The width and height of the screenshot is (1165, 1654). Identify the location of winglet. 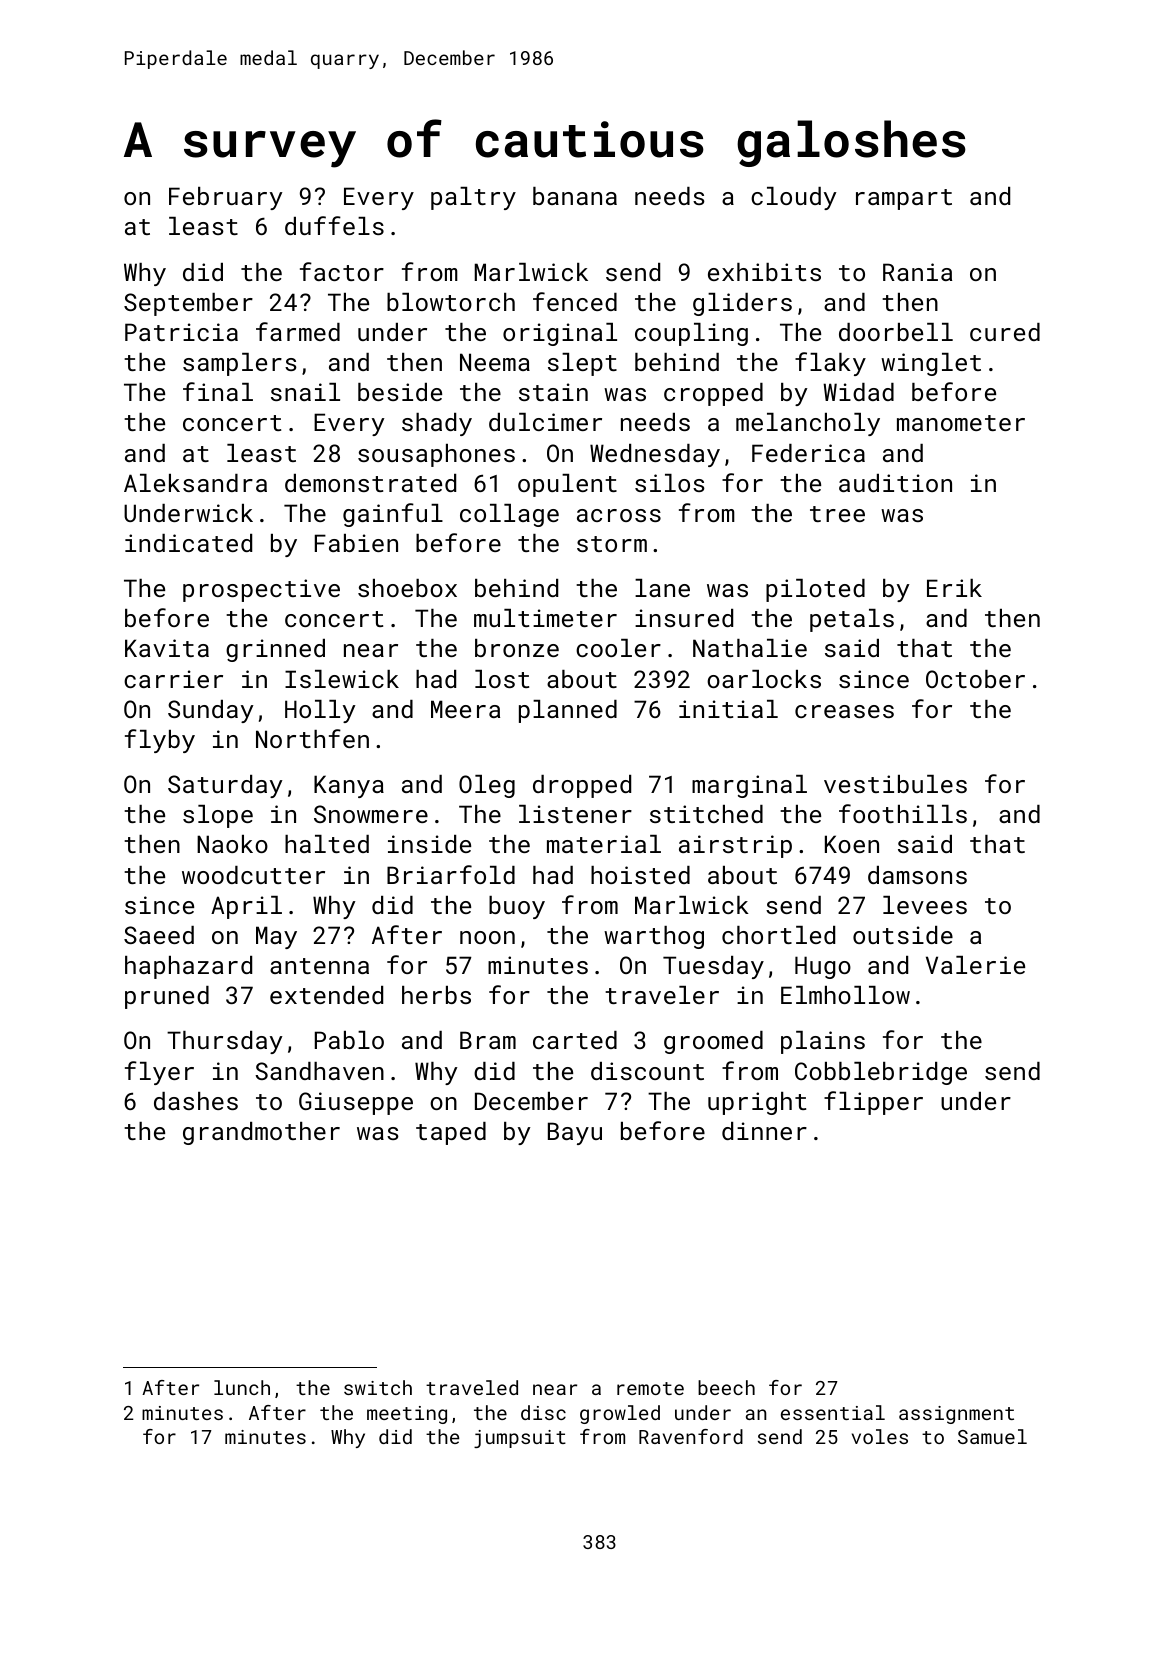
(931, 364).
